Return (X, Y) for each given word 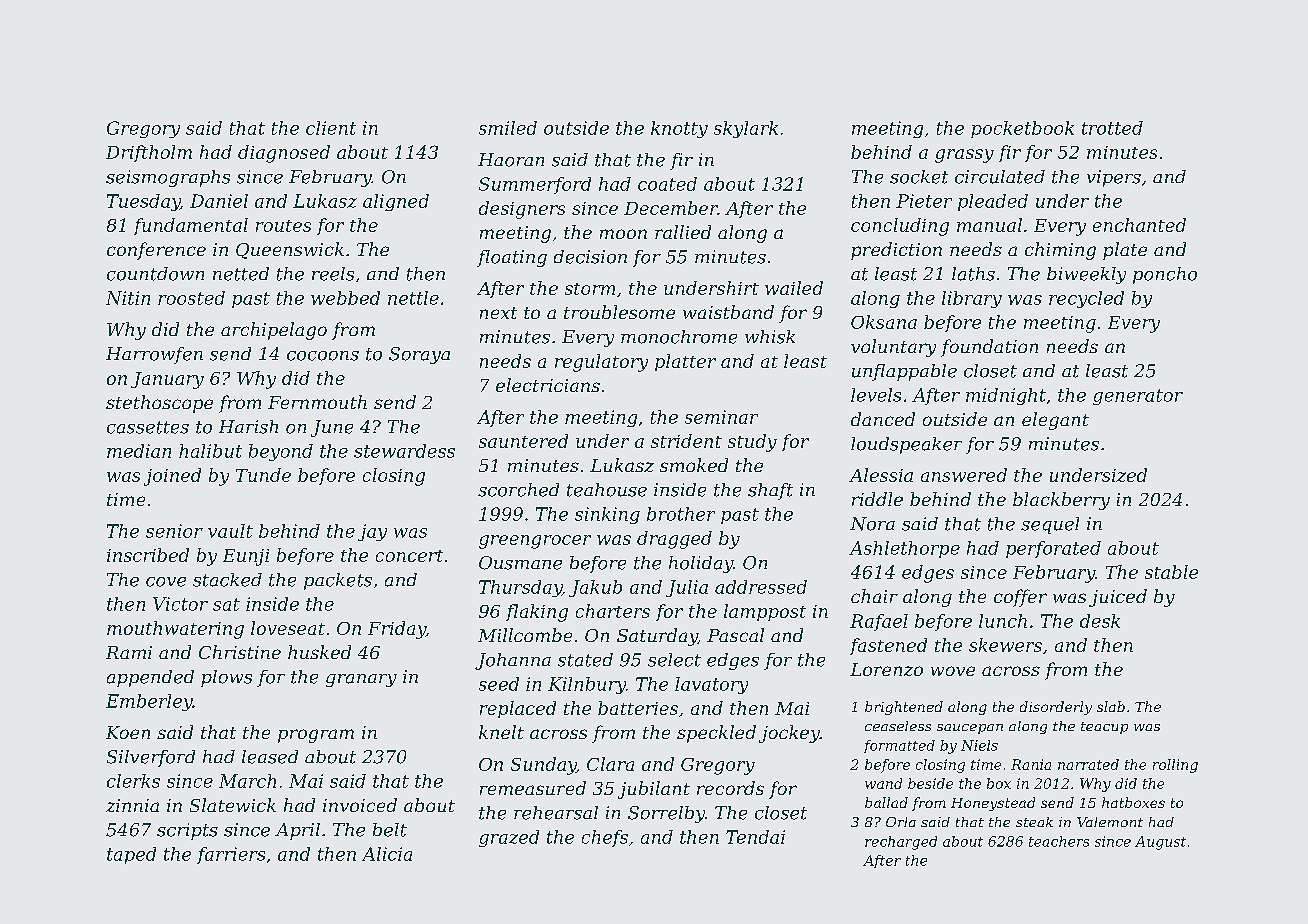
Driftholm (149, 153)
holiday (701, 564)
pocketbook (1022, 129)
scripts (187, 831)
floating (512, 258)
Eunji (246, 557)
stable (1171, 572)
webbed (345, 298)
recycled (1086, 299)
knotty (679, 129)
